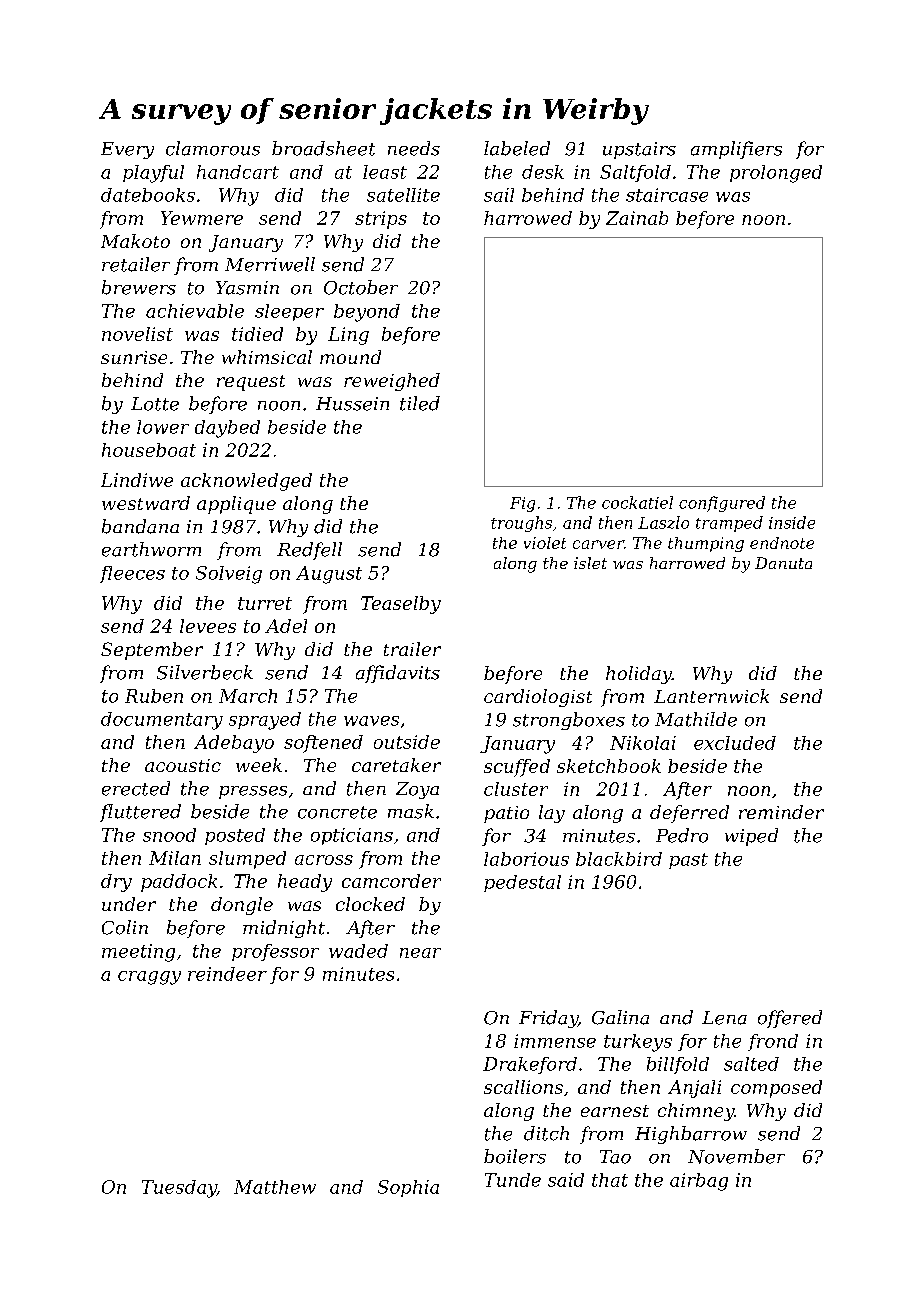 The width and height of the image is (924, 1308). I want to click on Teaselby, so click(401, 605).
